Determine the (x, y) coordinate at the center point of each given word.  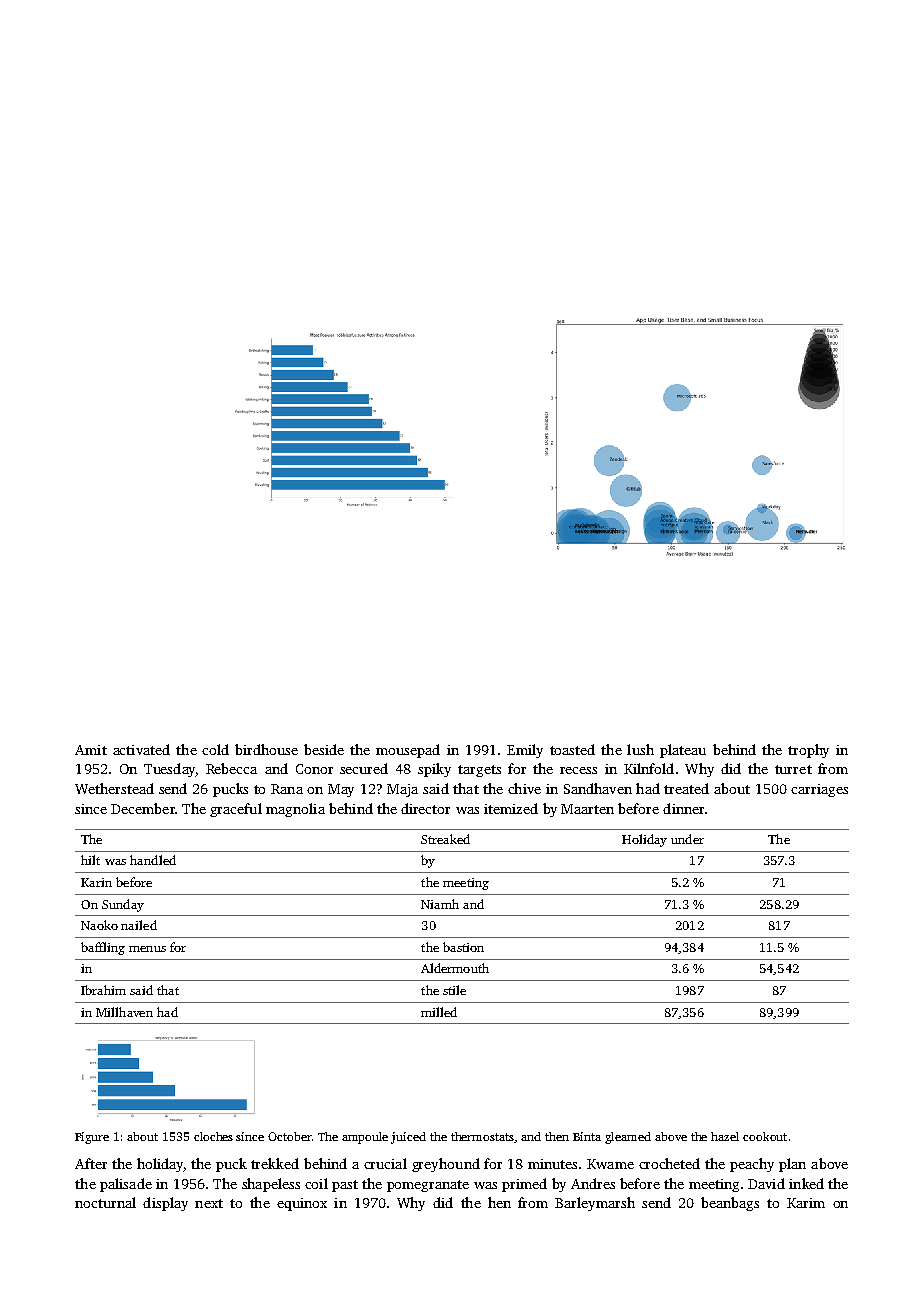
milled (439, 1012)
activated (141, 749)
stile (454, 990)
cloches (213, 1136)
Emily (525, 751)
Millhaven (124, 1012)
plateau (683, 751)
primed (524, 1185)
